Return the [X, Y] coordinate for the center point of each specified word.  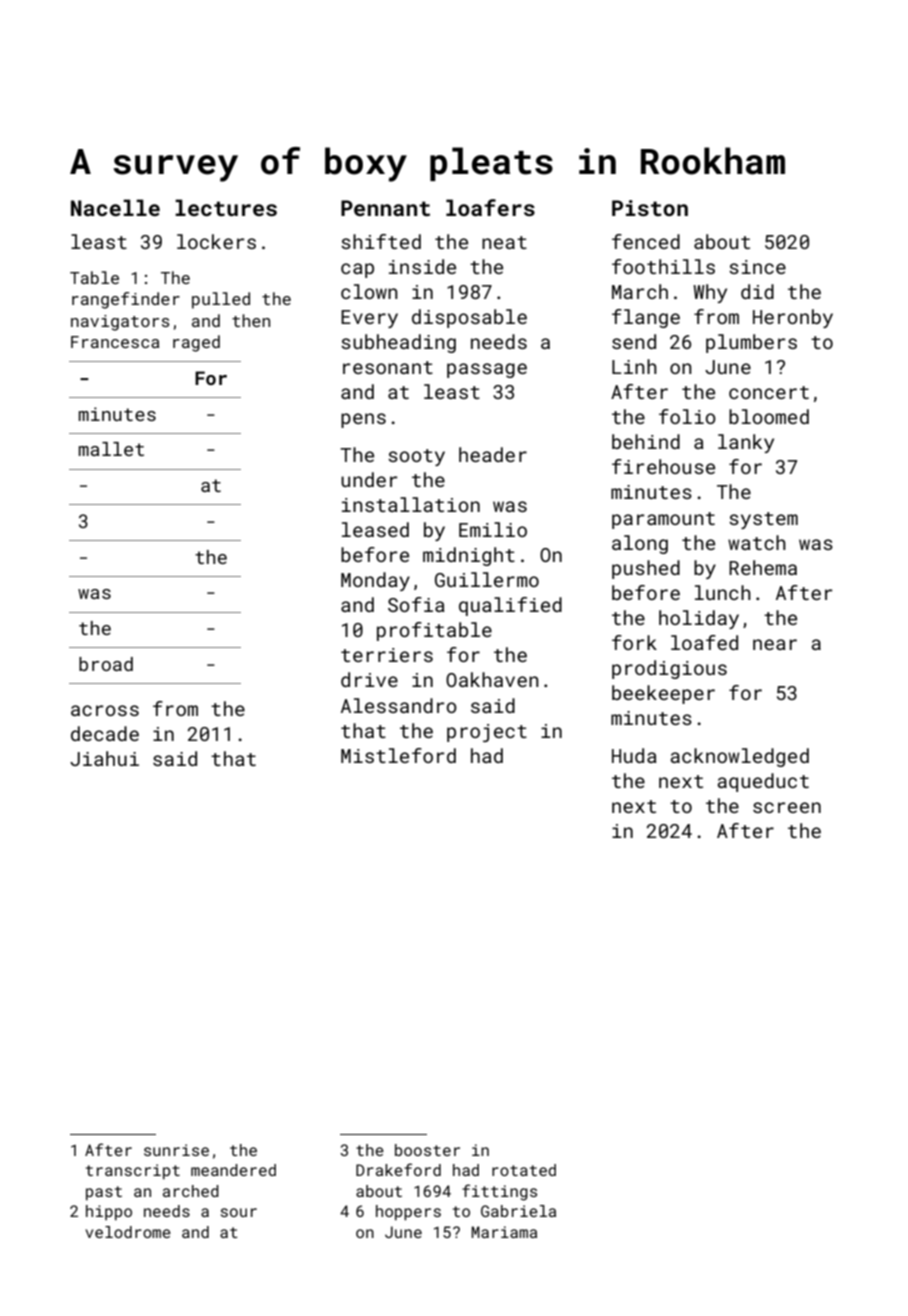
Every [369, 319]
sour [239, 1212]
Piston [650, 208]
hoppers [408, 1213]
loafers [490, 207]
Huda [634, 755]
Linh [634, 366]
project [487, 733]
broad [106, 664]
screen [787, 807]
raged [196, 343]
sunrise [176, 1150]
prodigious [669, 669]
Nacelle [115, 207]
